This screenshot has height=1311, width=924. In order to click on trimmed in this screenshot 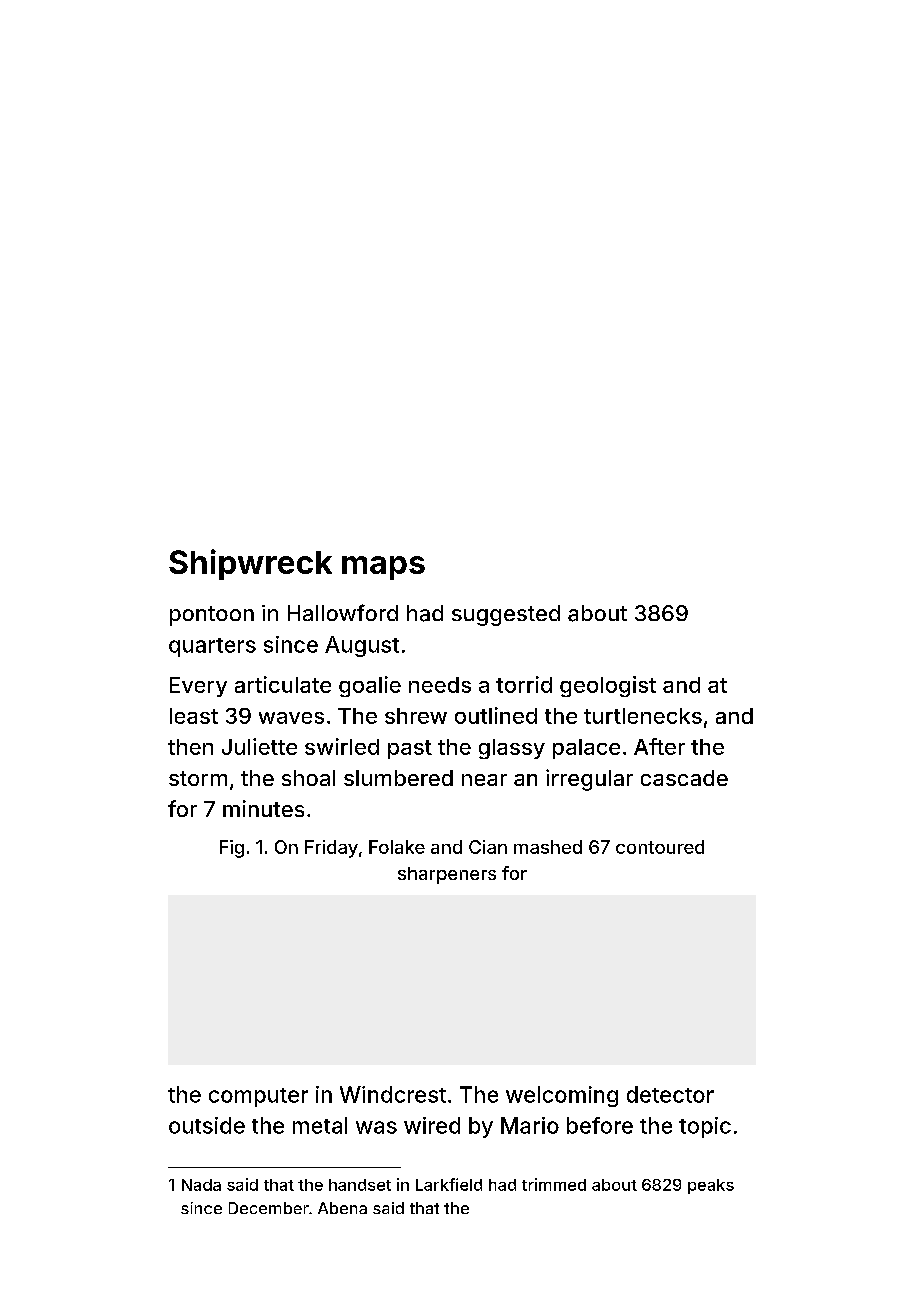, I will do `click(554, 1184)`.
